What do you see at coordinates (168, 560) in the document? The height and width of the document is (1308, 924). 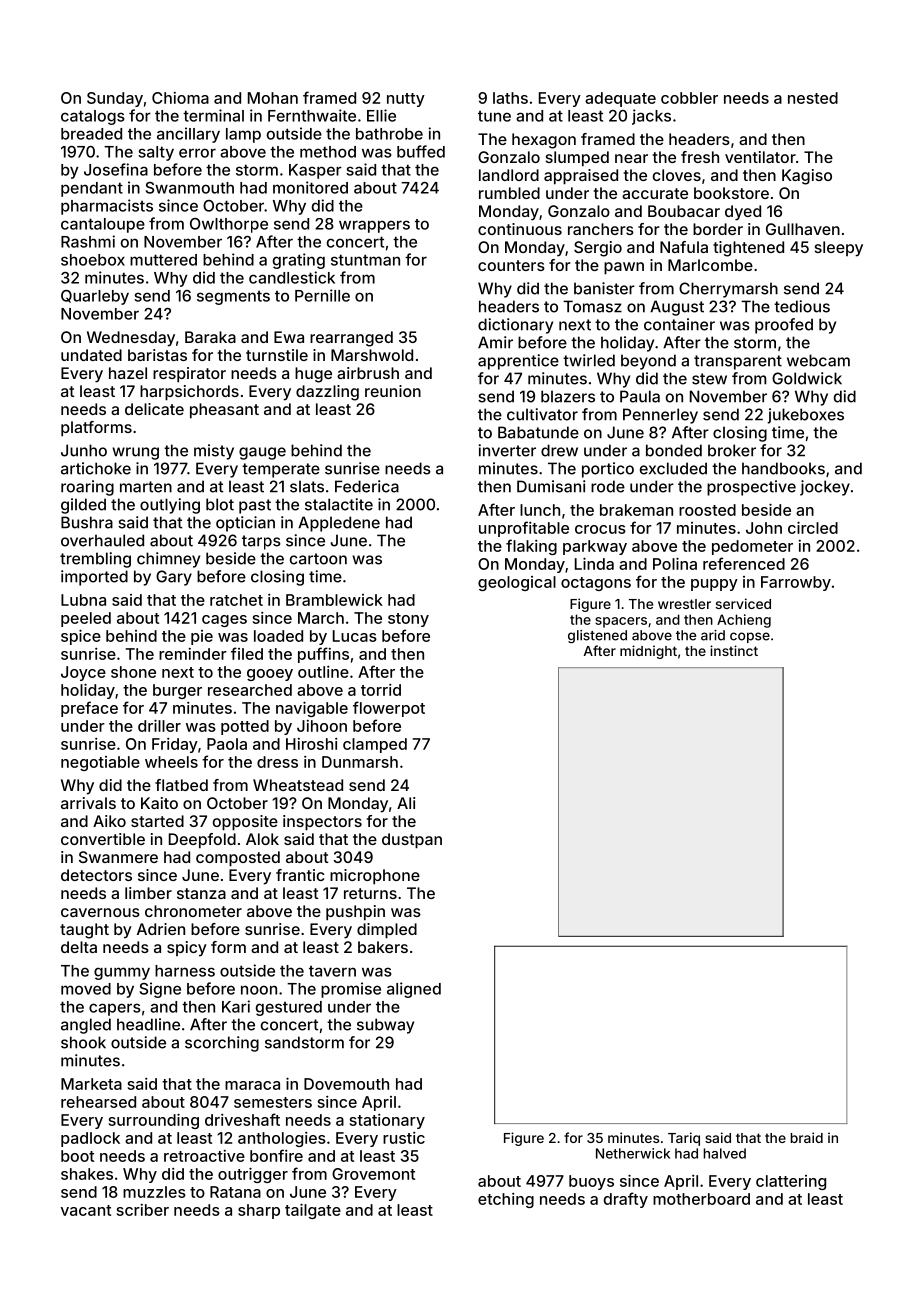 I see `chimney` at bounding box center [168, 560].
